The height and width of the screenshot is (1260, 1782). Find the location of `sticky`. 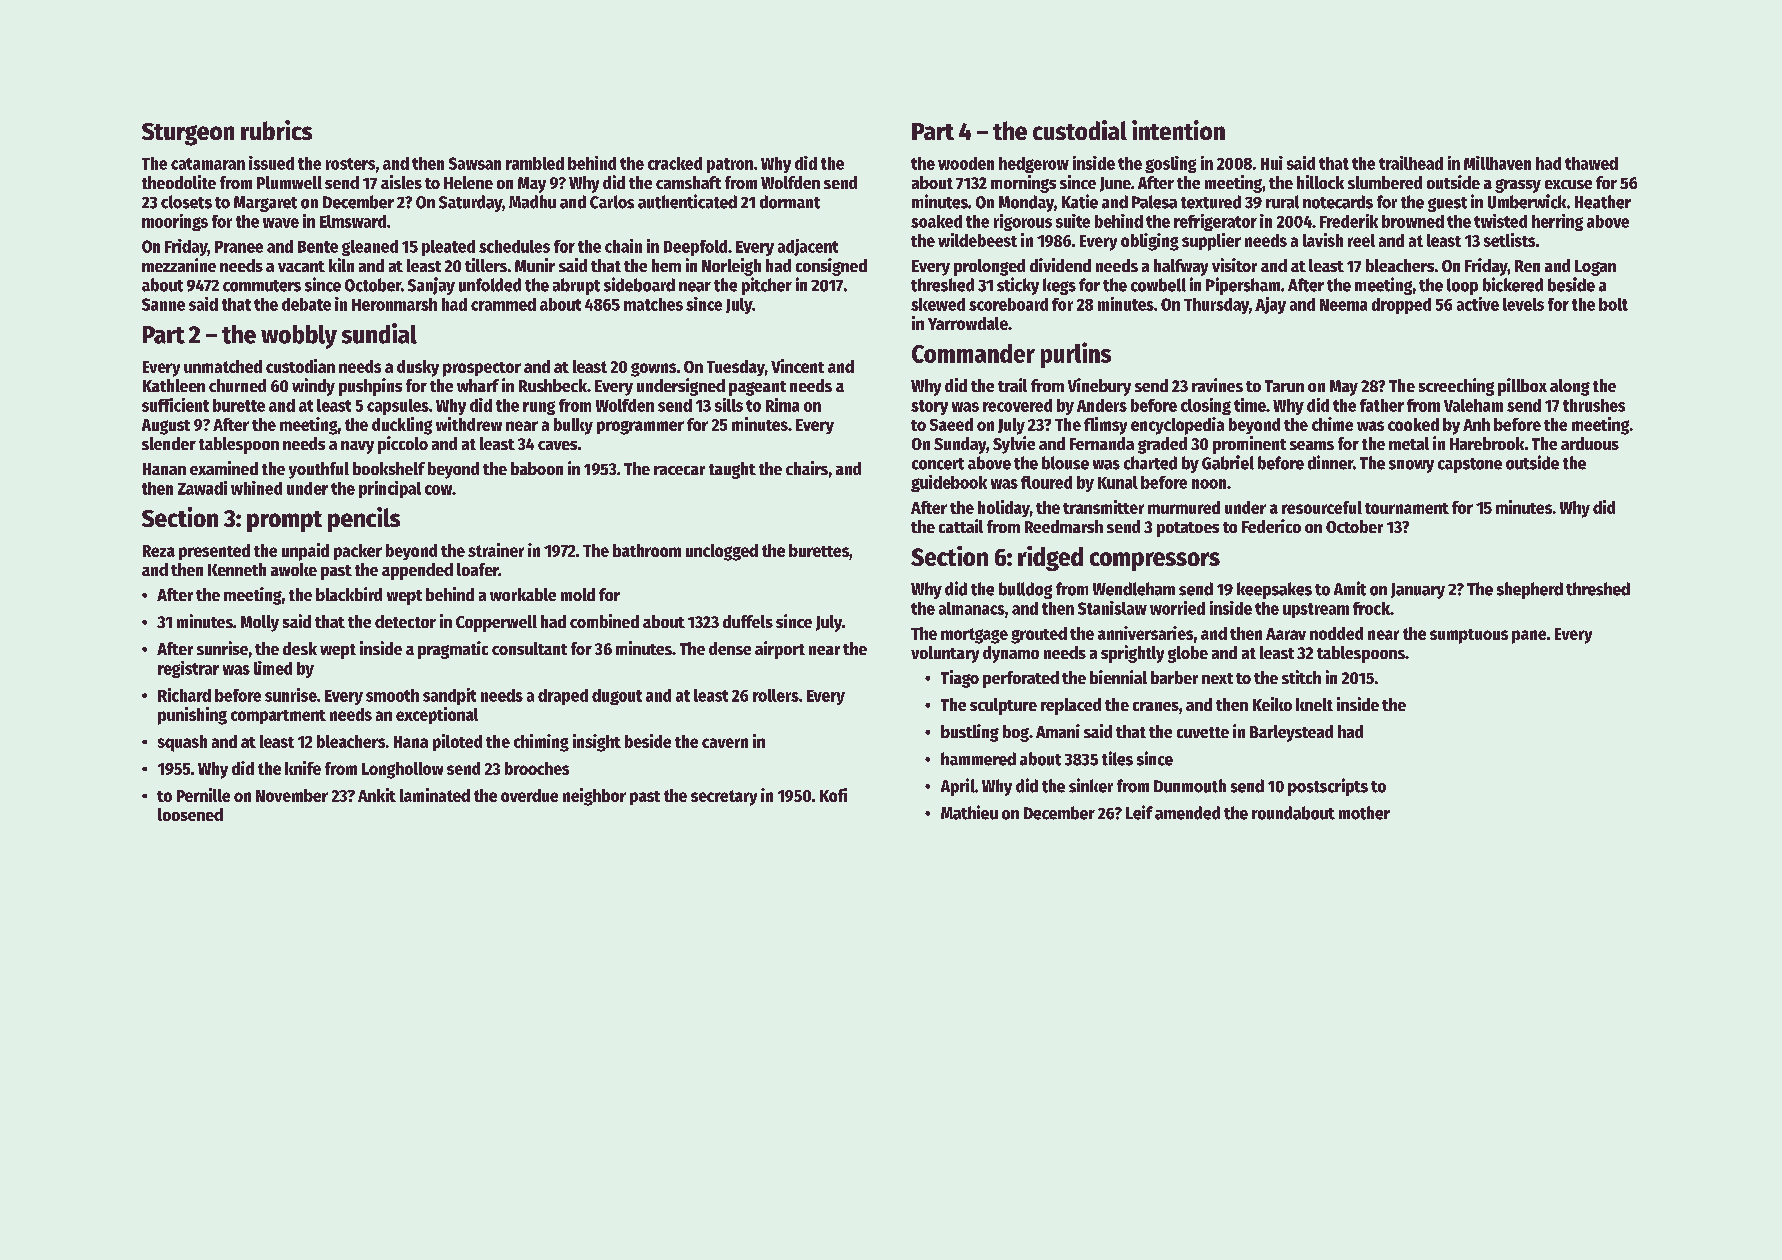

sticky is located at coordinates (1018, 286).
